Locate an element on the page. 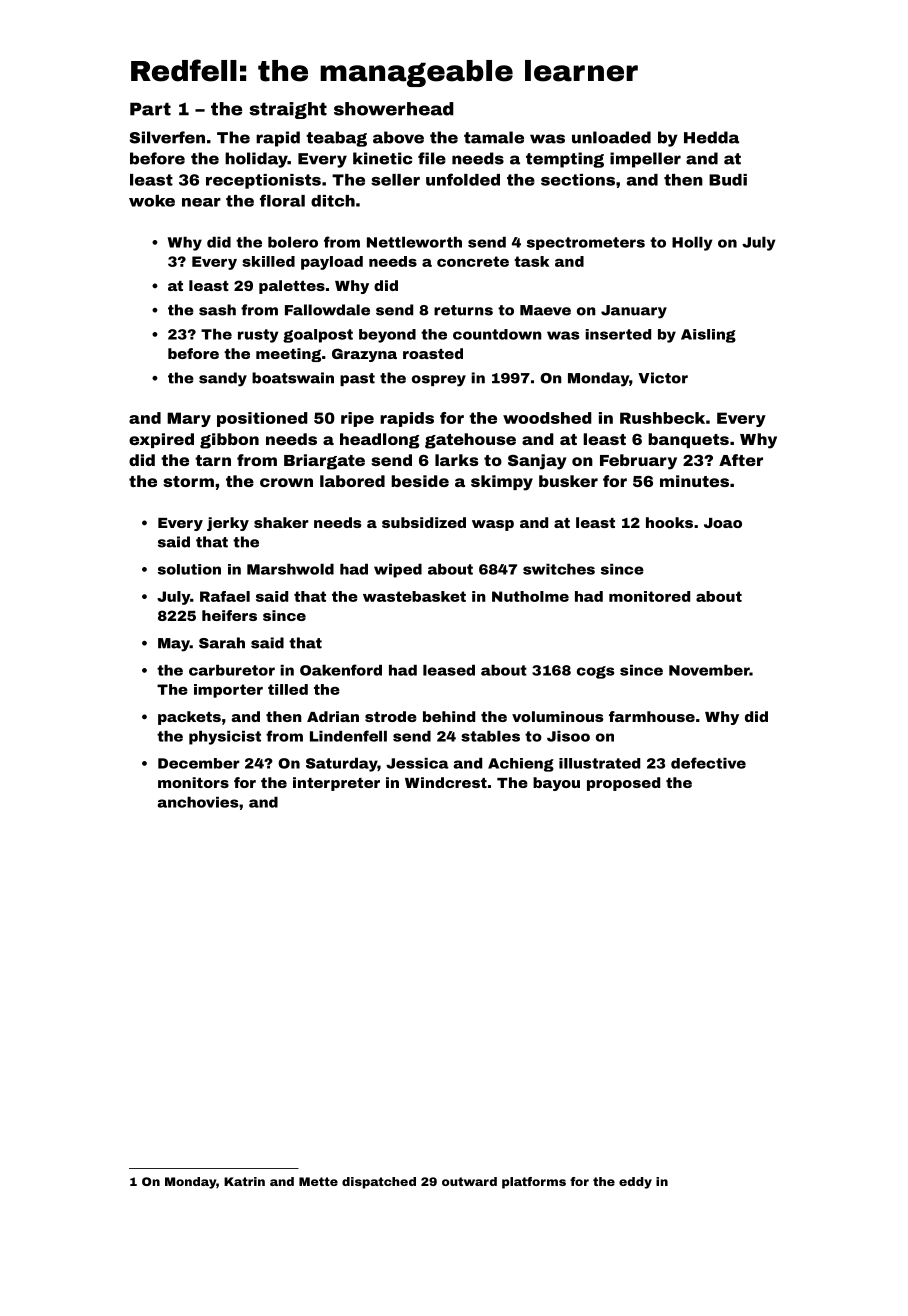 The height and width of the page is (1316, 908). anchovies is located at coordinates (197, 802).
